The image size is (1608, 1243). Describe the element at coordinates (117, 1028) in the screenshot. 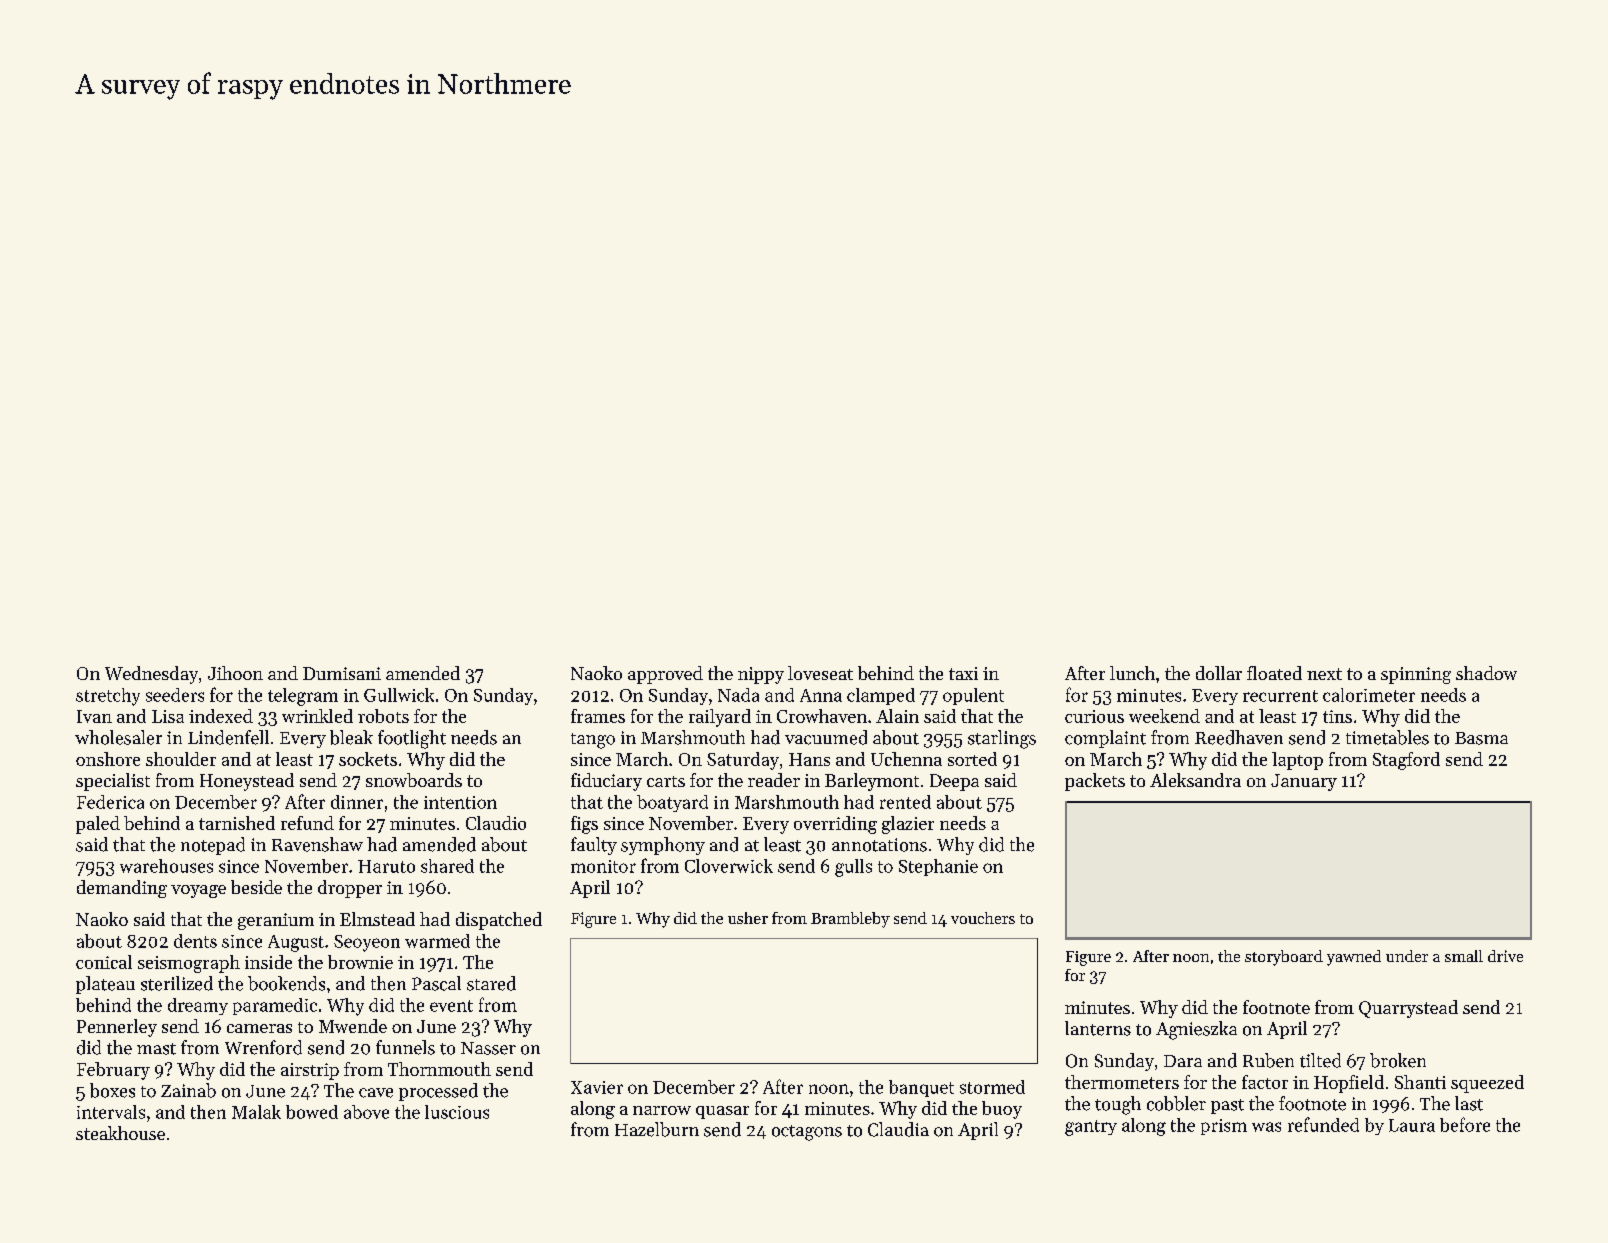

I see `Pennerley` at that location.
